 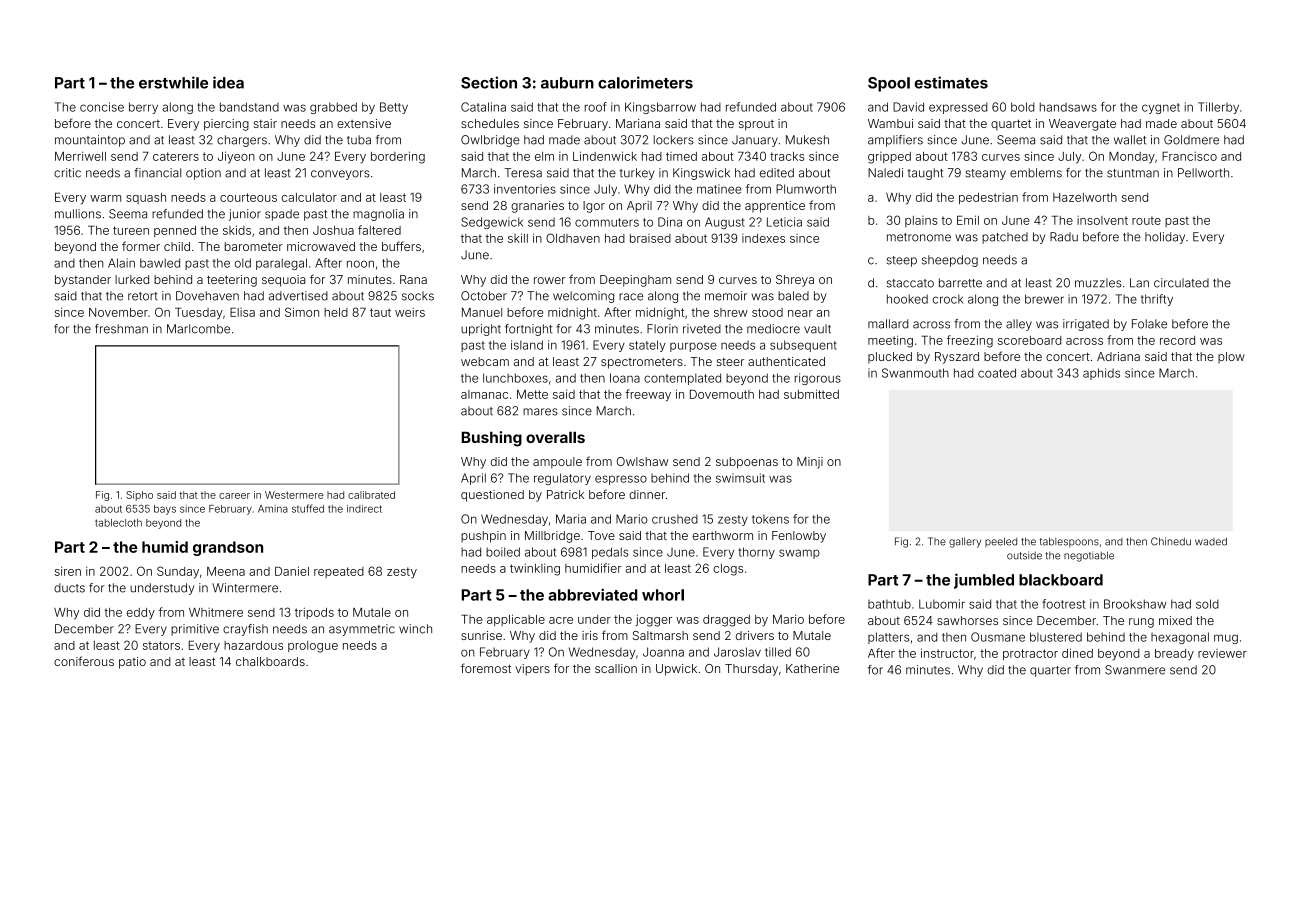 I want to click on almanac, so click(x=484, y=394).
